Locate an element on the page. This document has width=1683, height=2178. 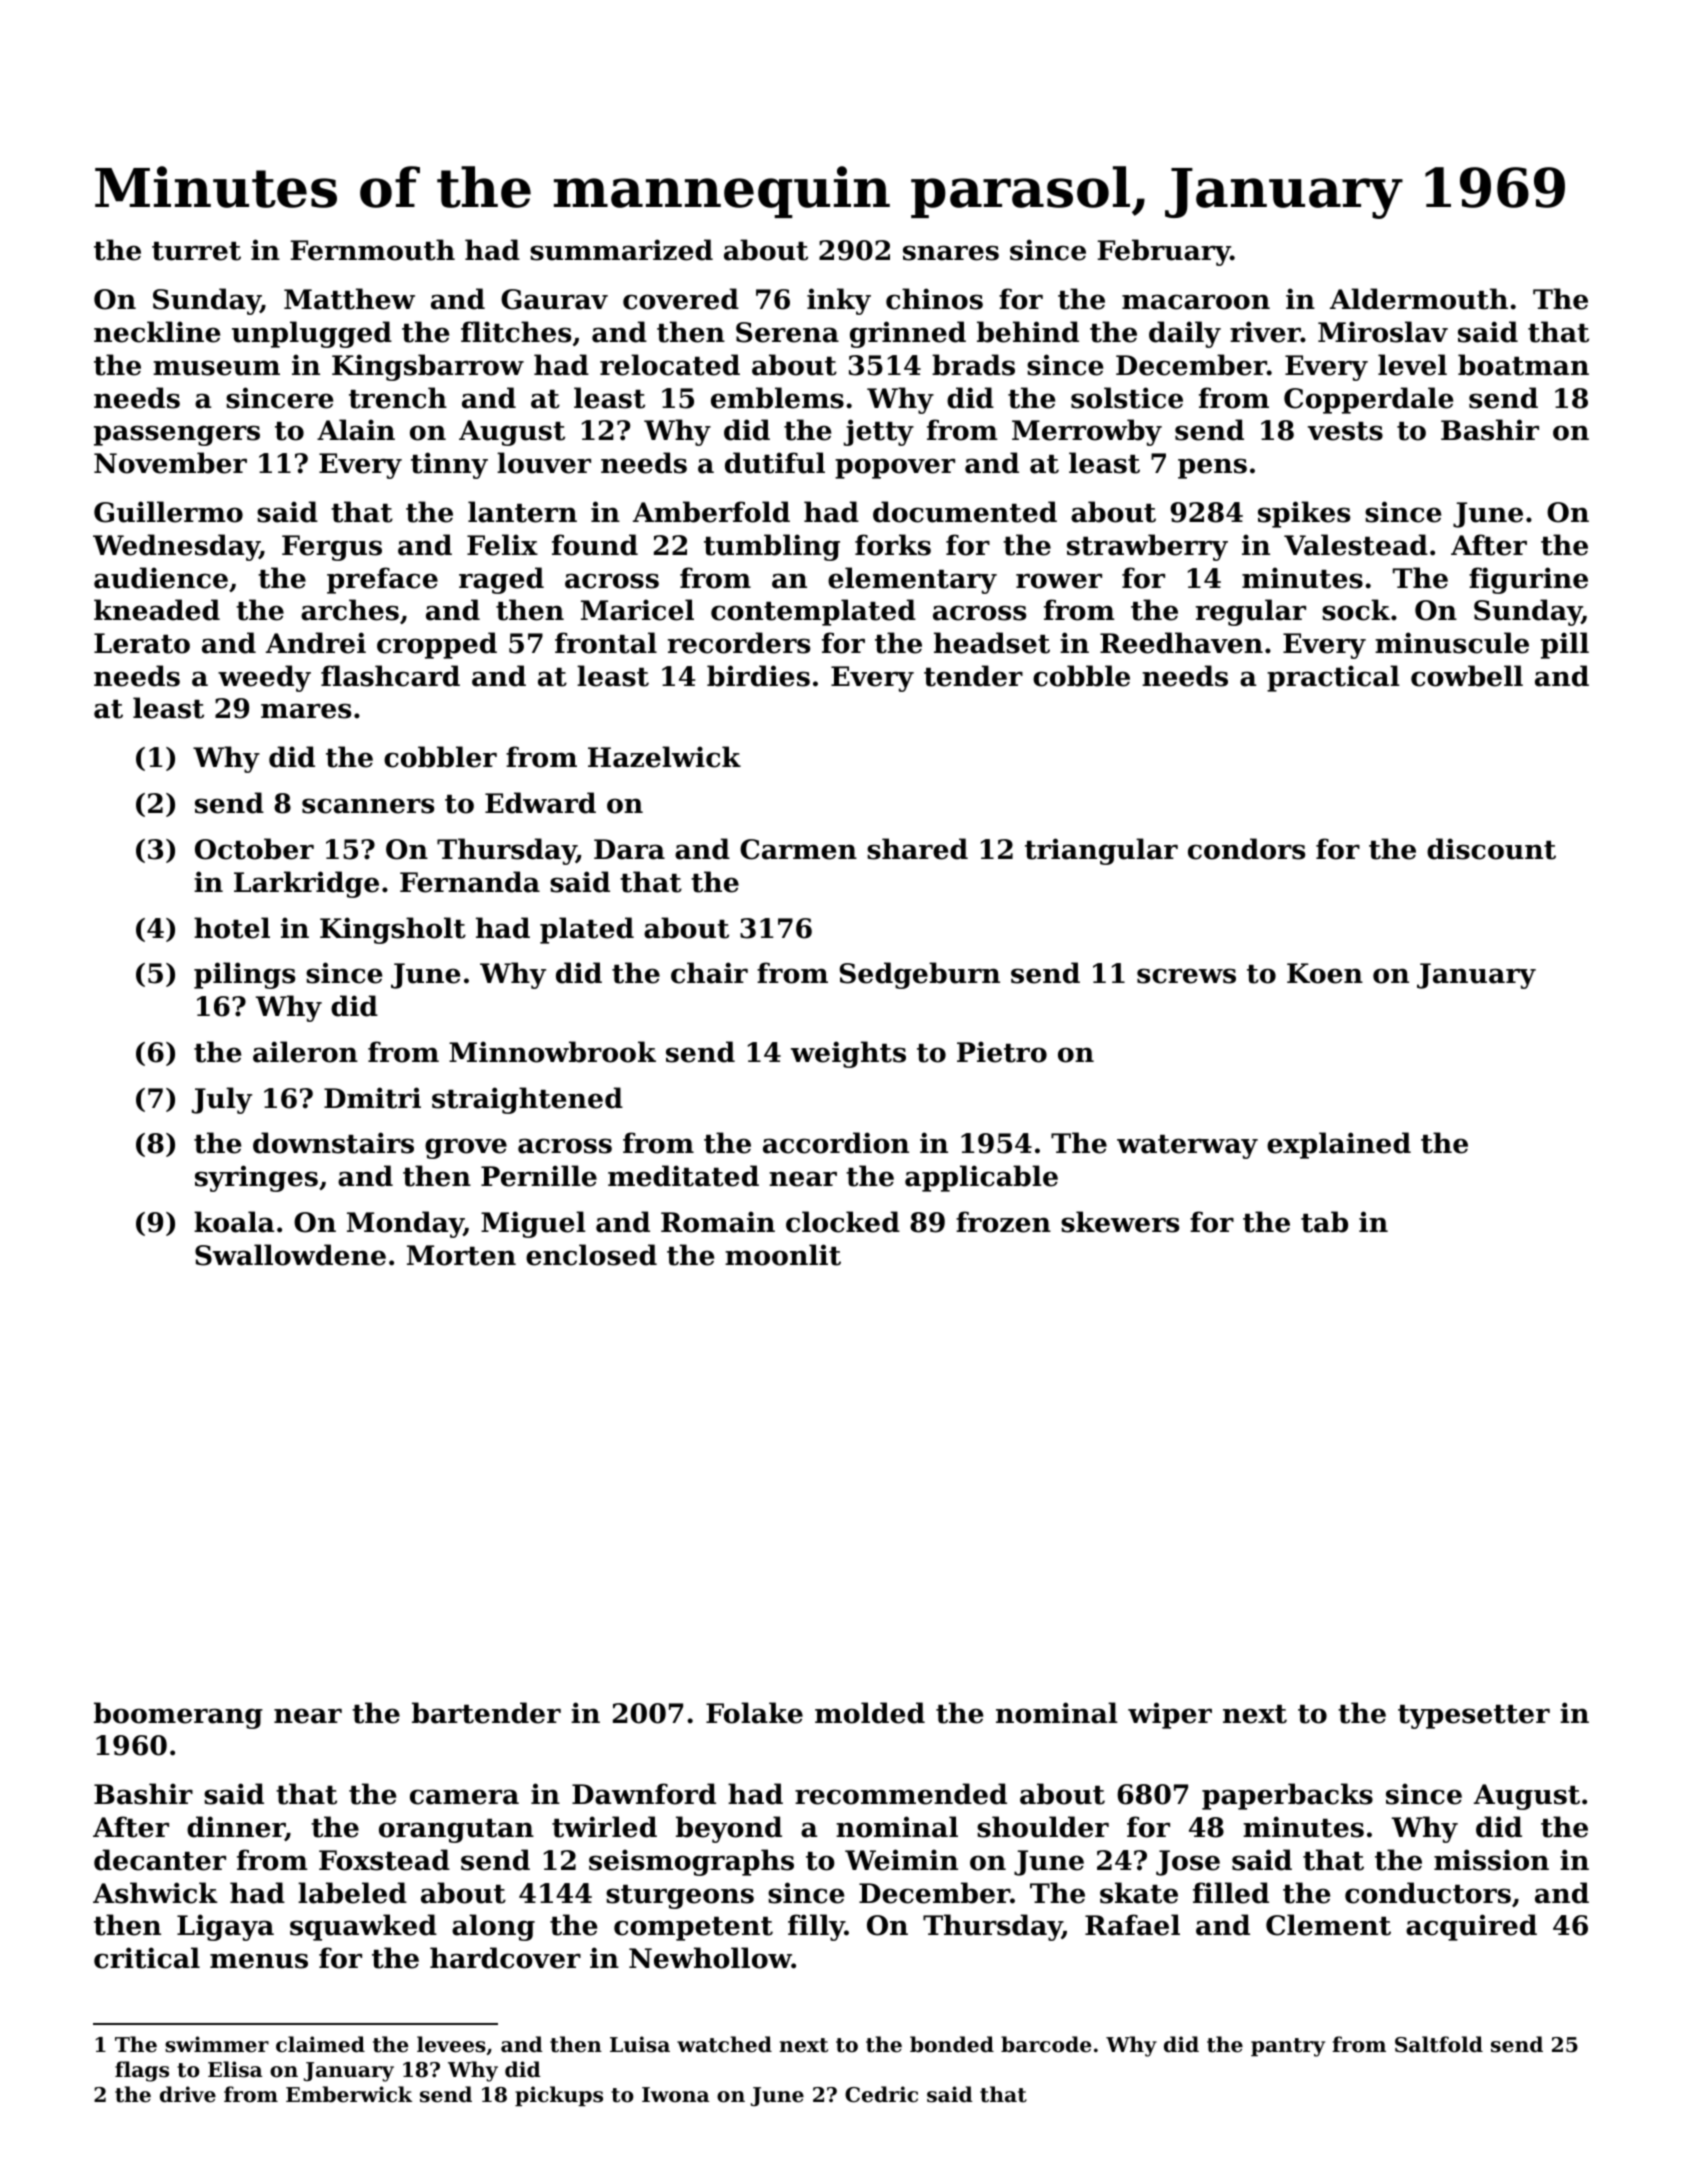
chair is located at coordinates (709, 973).
